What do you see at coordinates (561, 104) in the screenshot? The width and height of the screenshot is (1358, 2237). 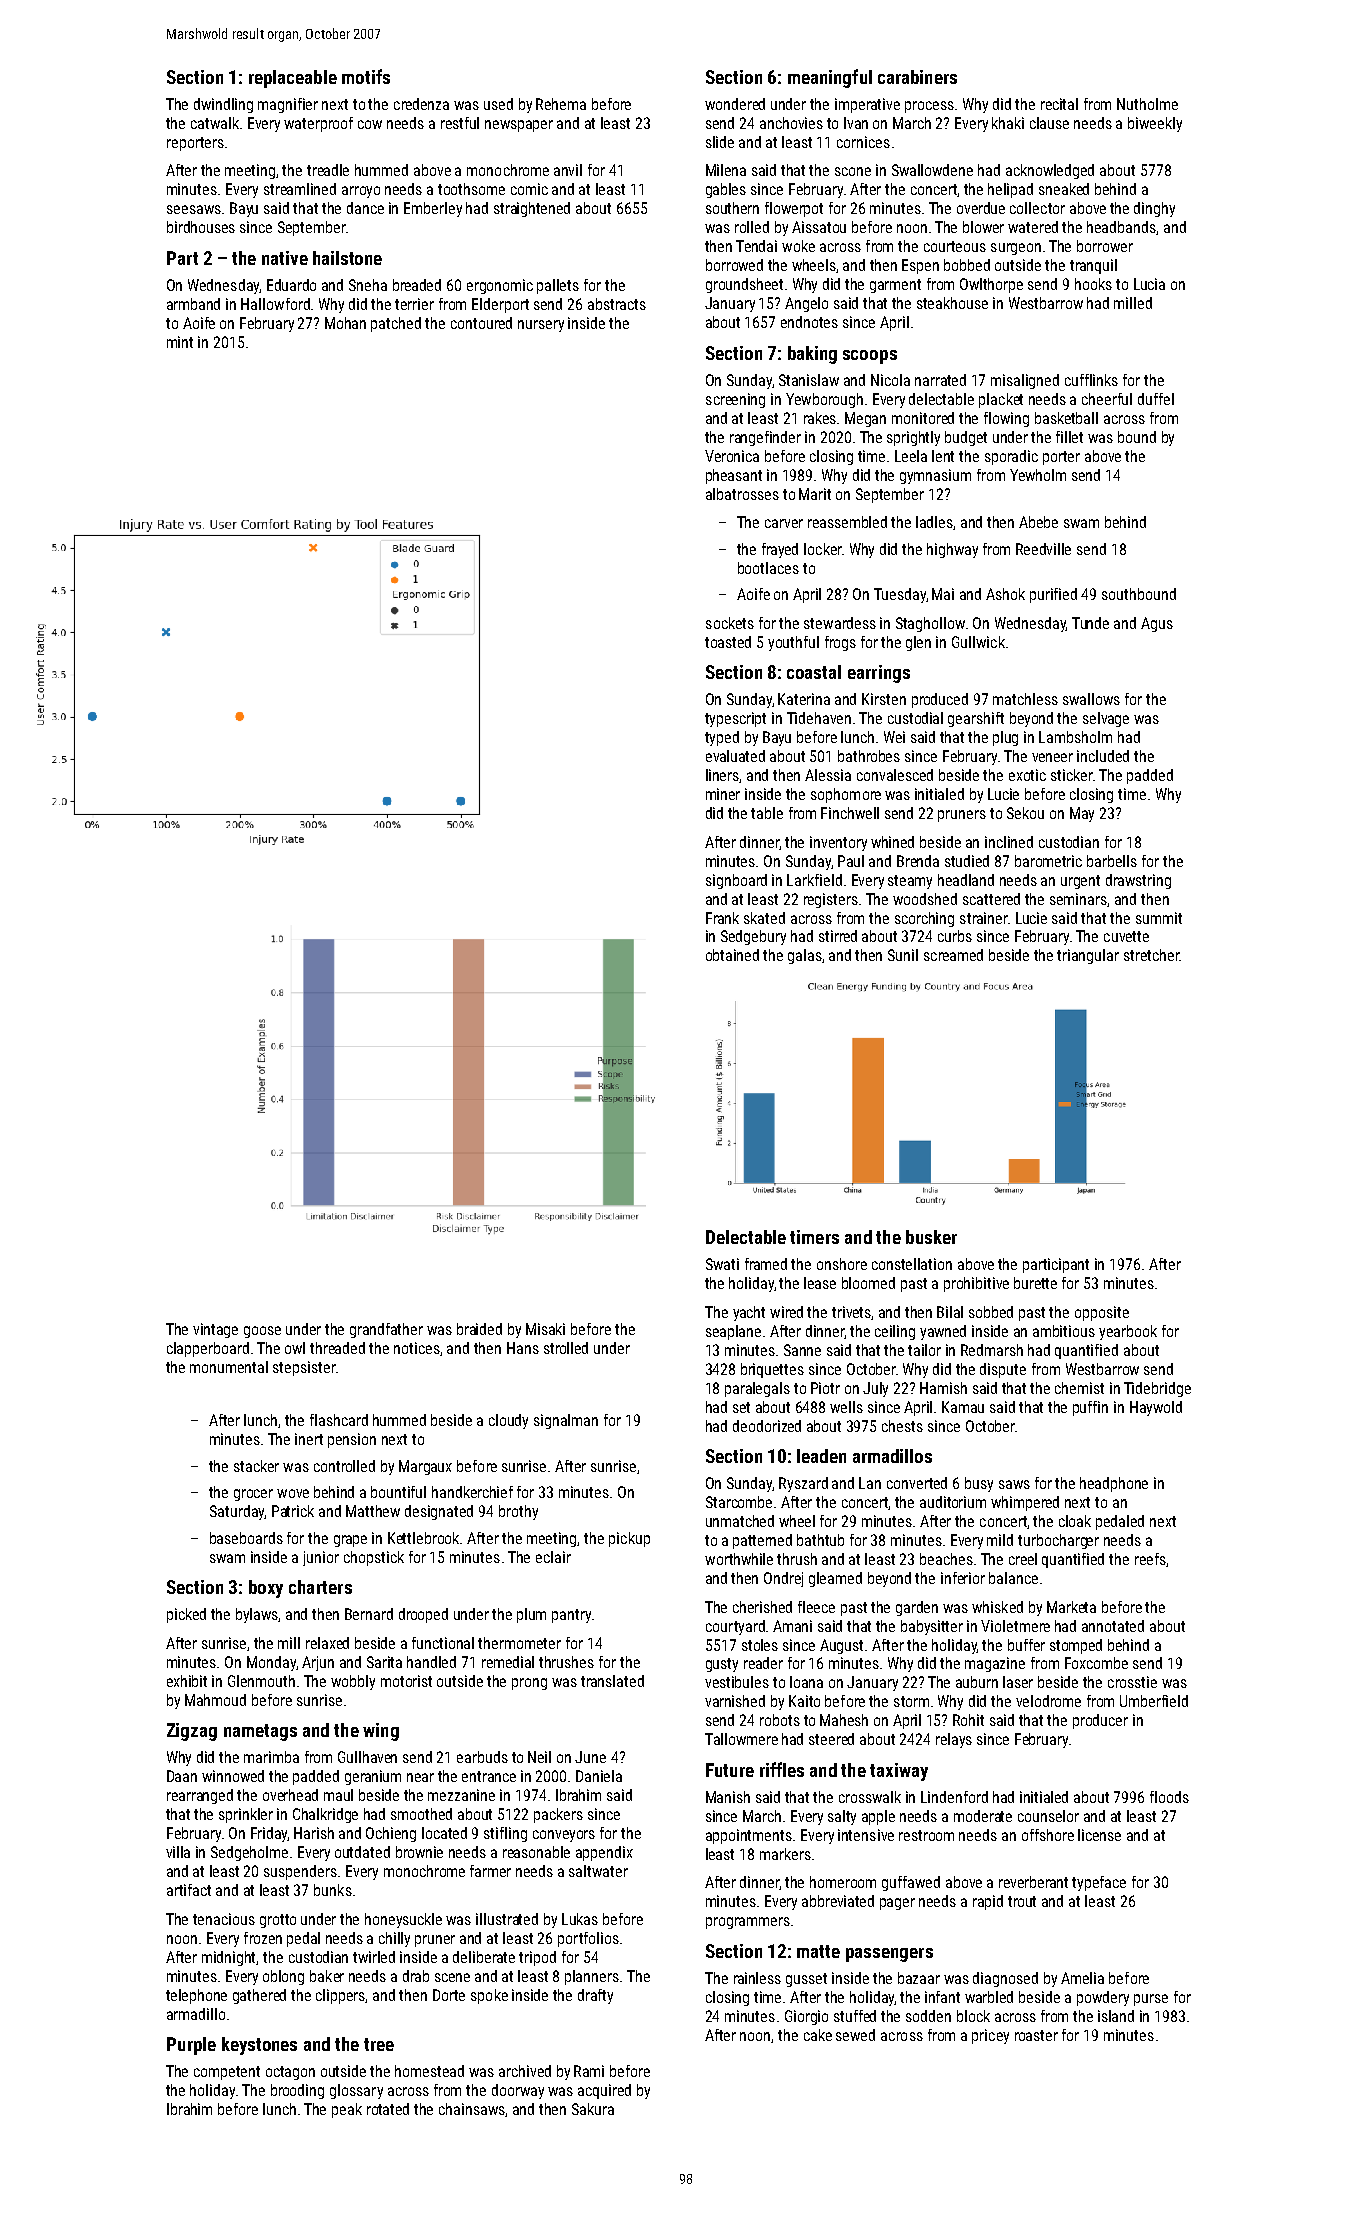 I see `Rehema` at bounding box center [561, 104].
